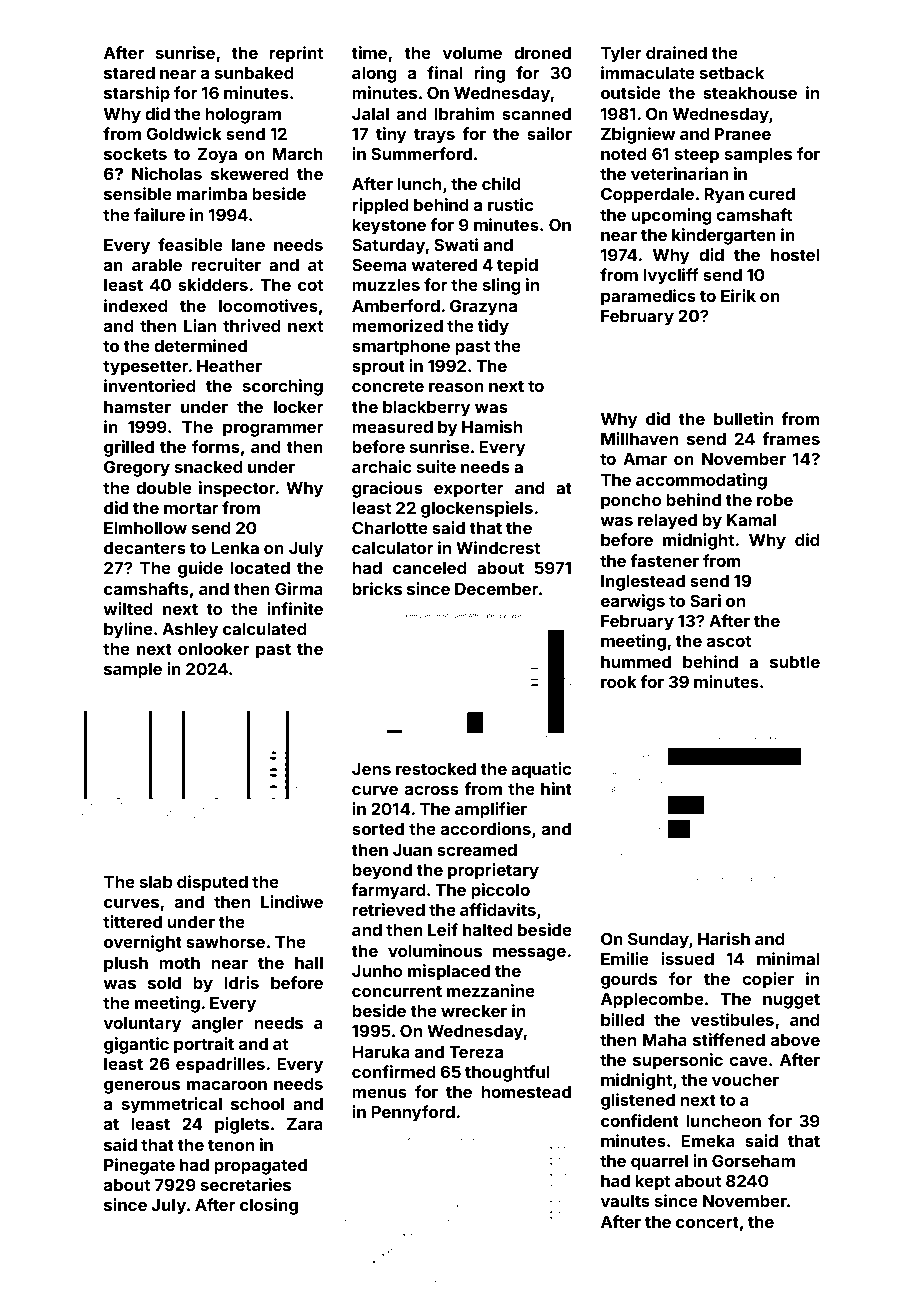 Image resolution: width=924 pixels, height=1308 pixels. Describe the element at coordinates (296, 54) in the image. I see `reprint` at that location.
